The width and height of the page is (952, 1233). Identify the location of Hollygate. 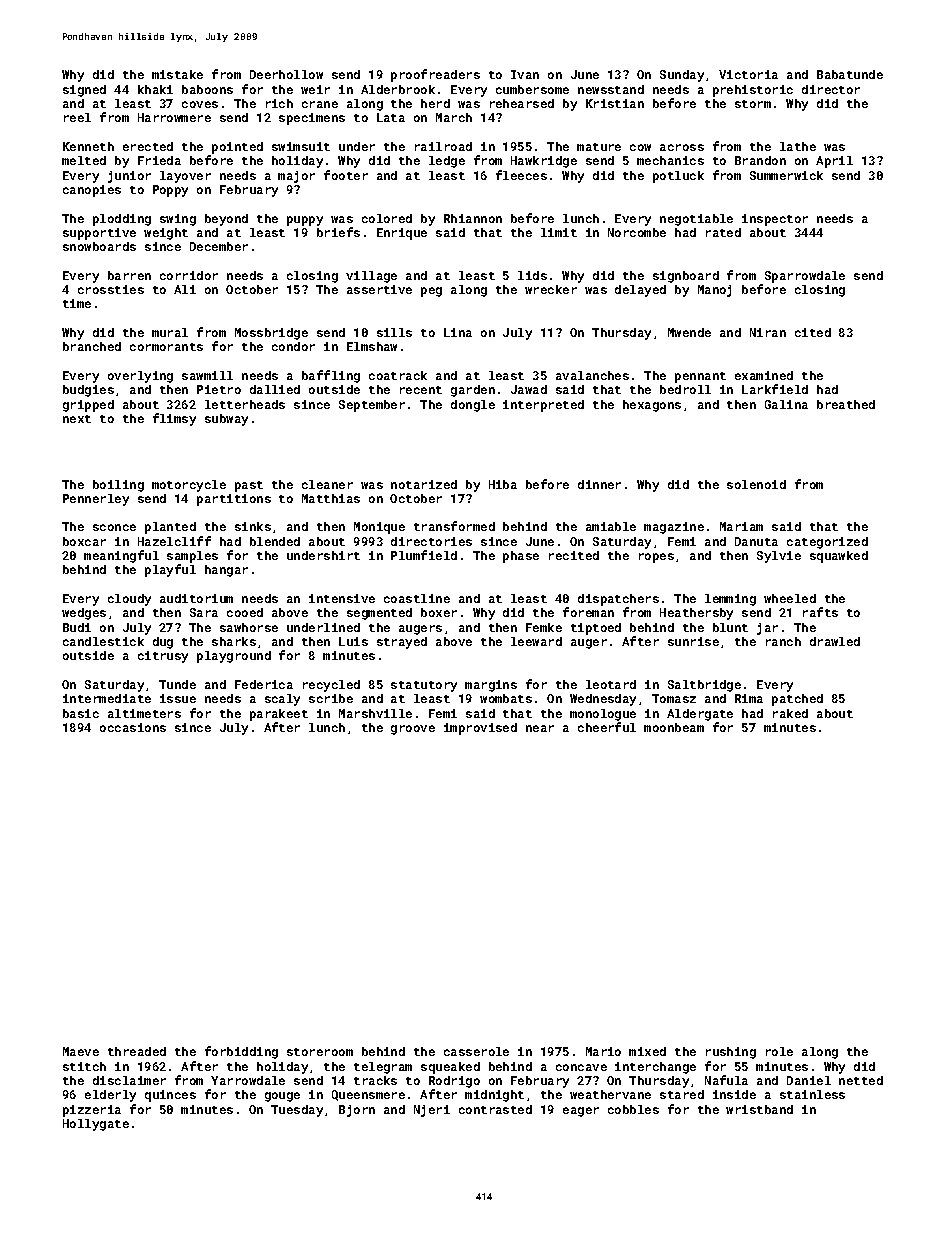
(96, 1125).
